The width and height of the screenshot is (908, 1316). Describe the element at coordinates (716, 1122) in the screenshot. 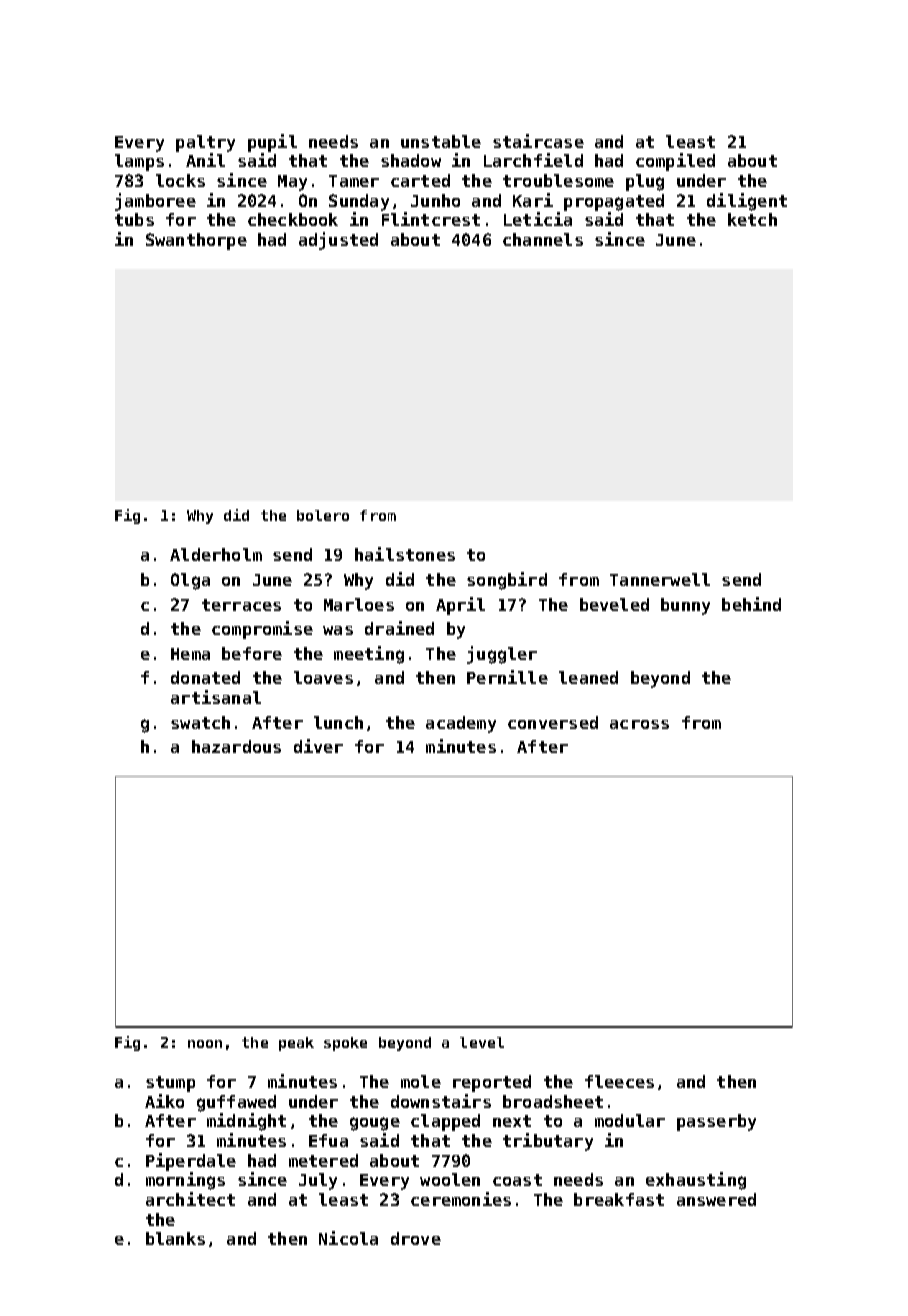

I see `passerby` at that location.
